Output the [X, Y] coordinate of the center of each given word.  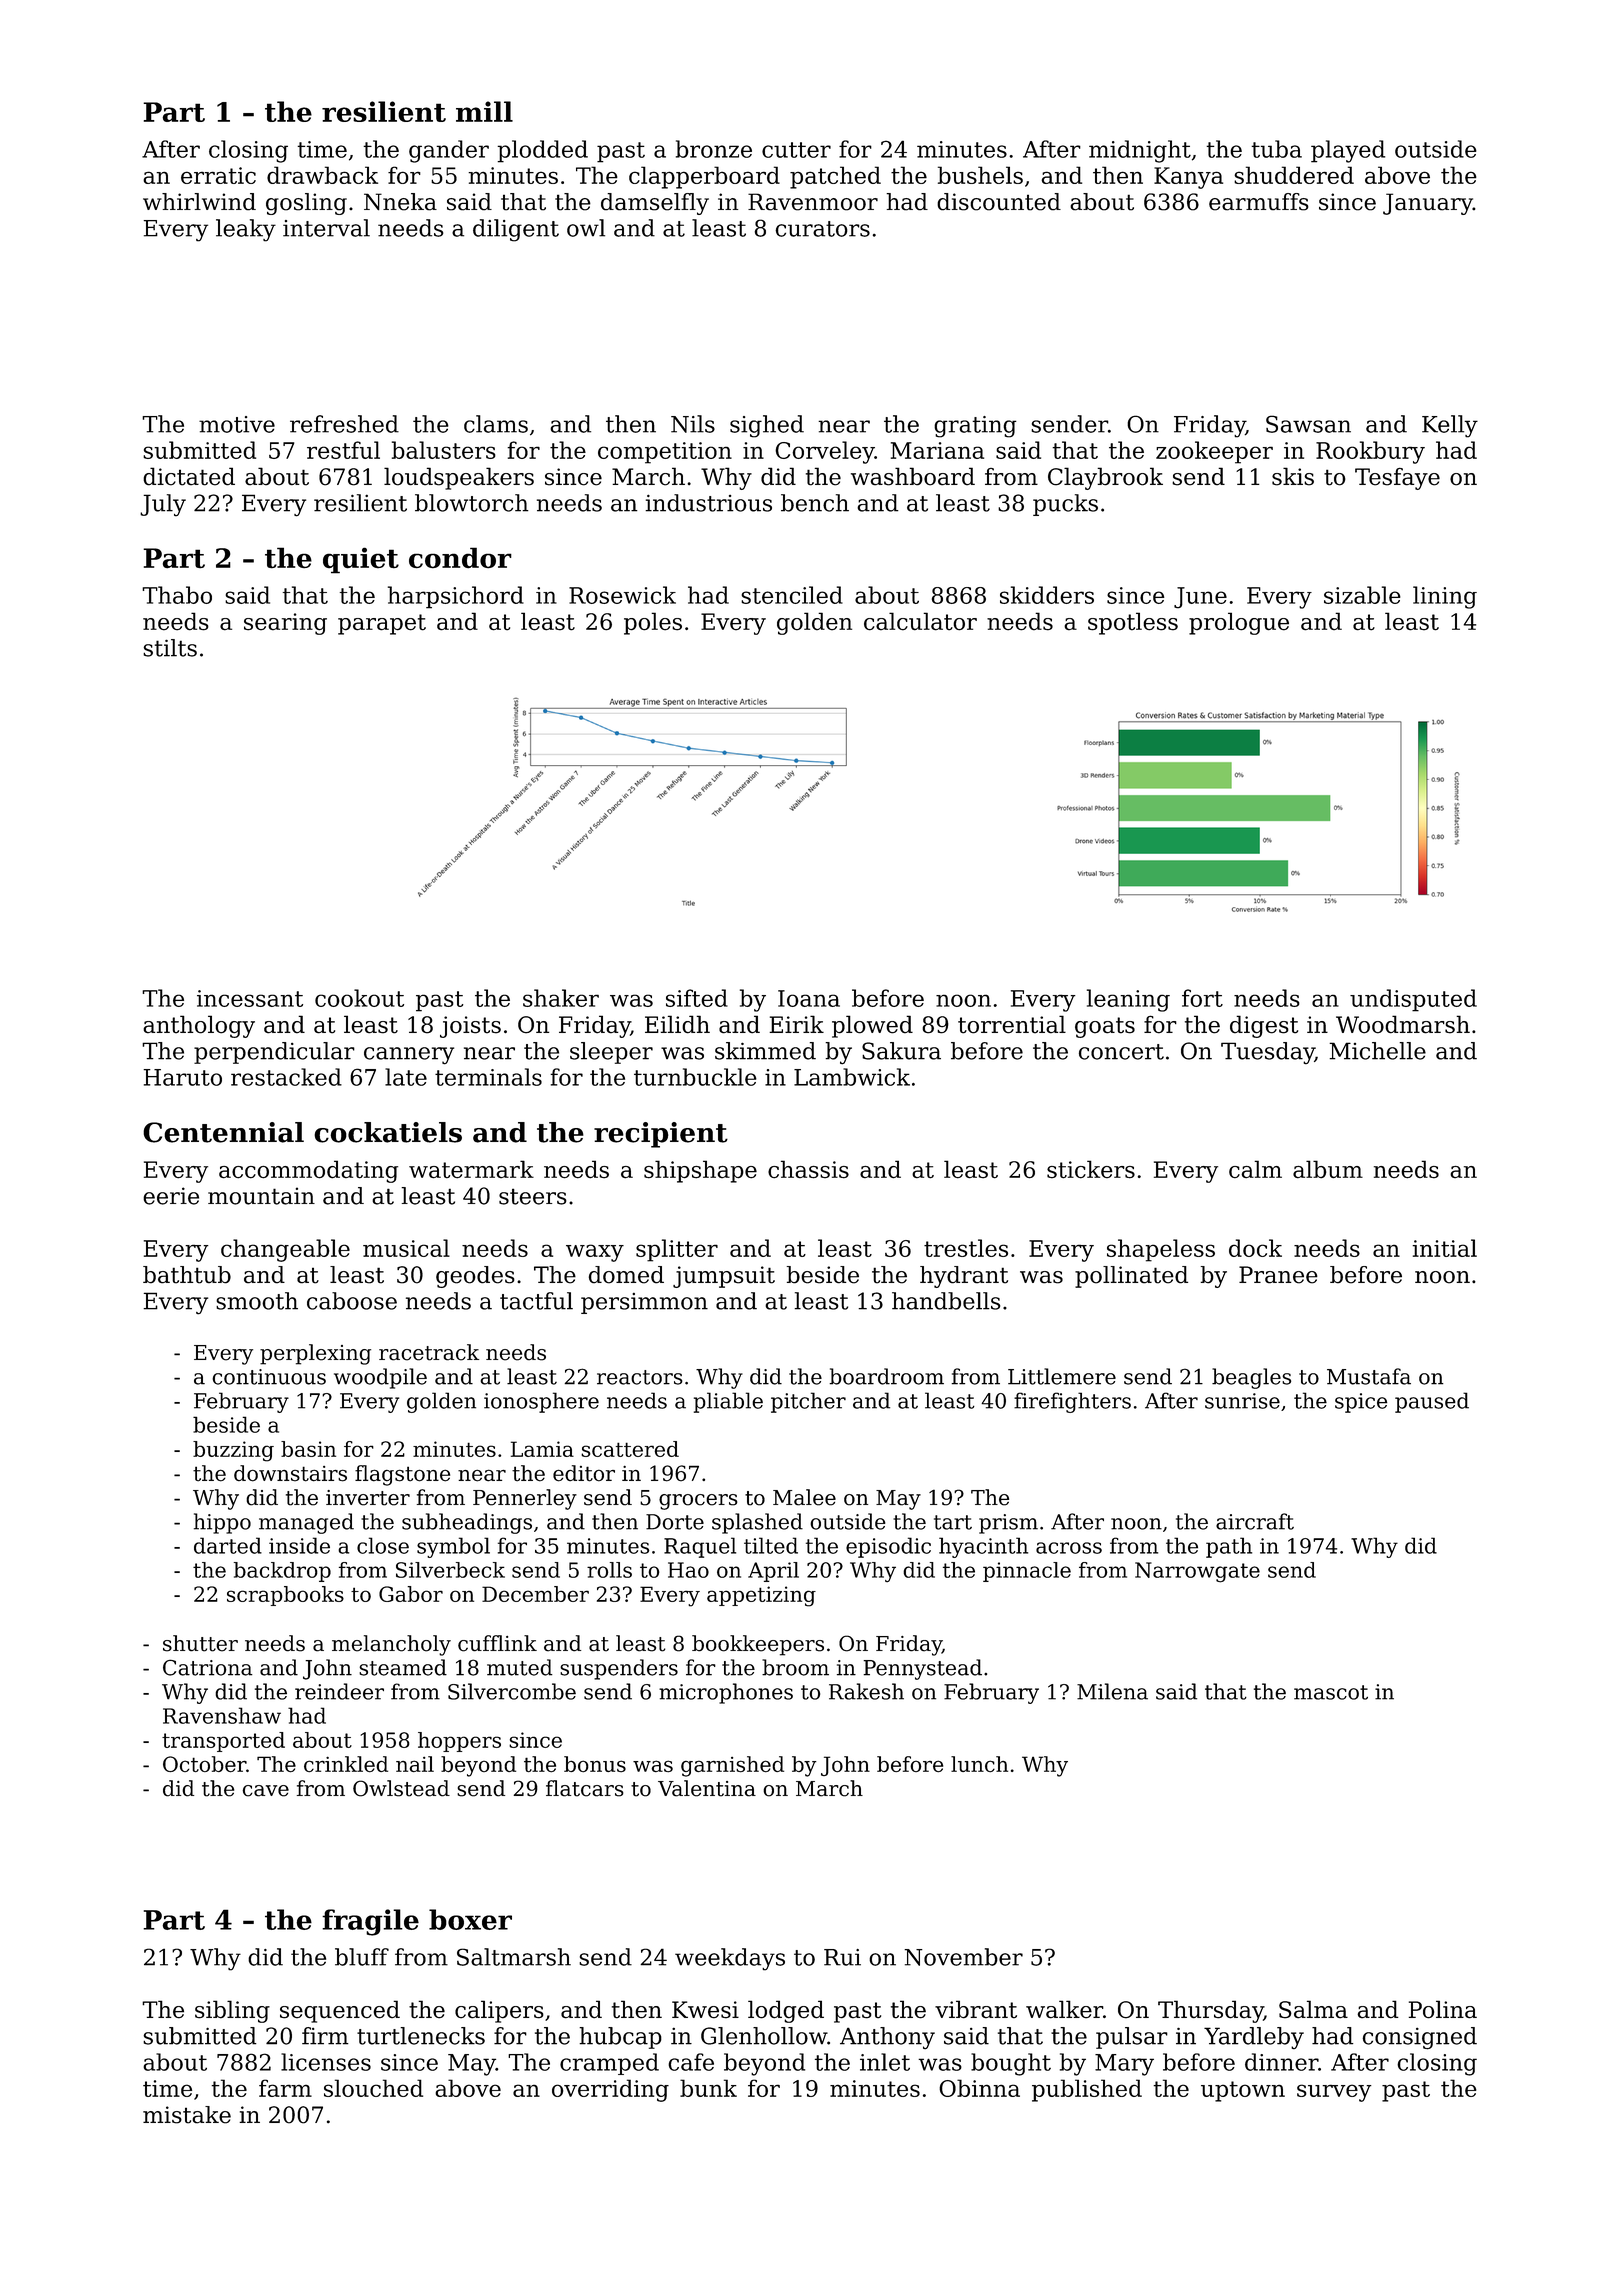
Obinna [979, 2088]
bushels [980, 175]
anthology [199, 1026]
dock [1255, 1248]
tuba [1276, 149]
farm [285, 2088]
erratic [218, 175]
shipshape [700, 1171]
